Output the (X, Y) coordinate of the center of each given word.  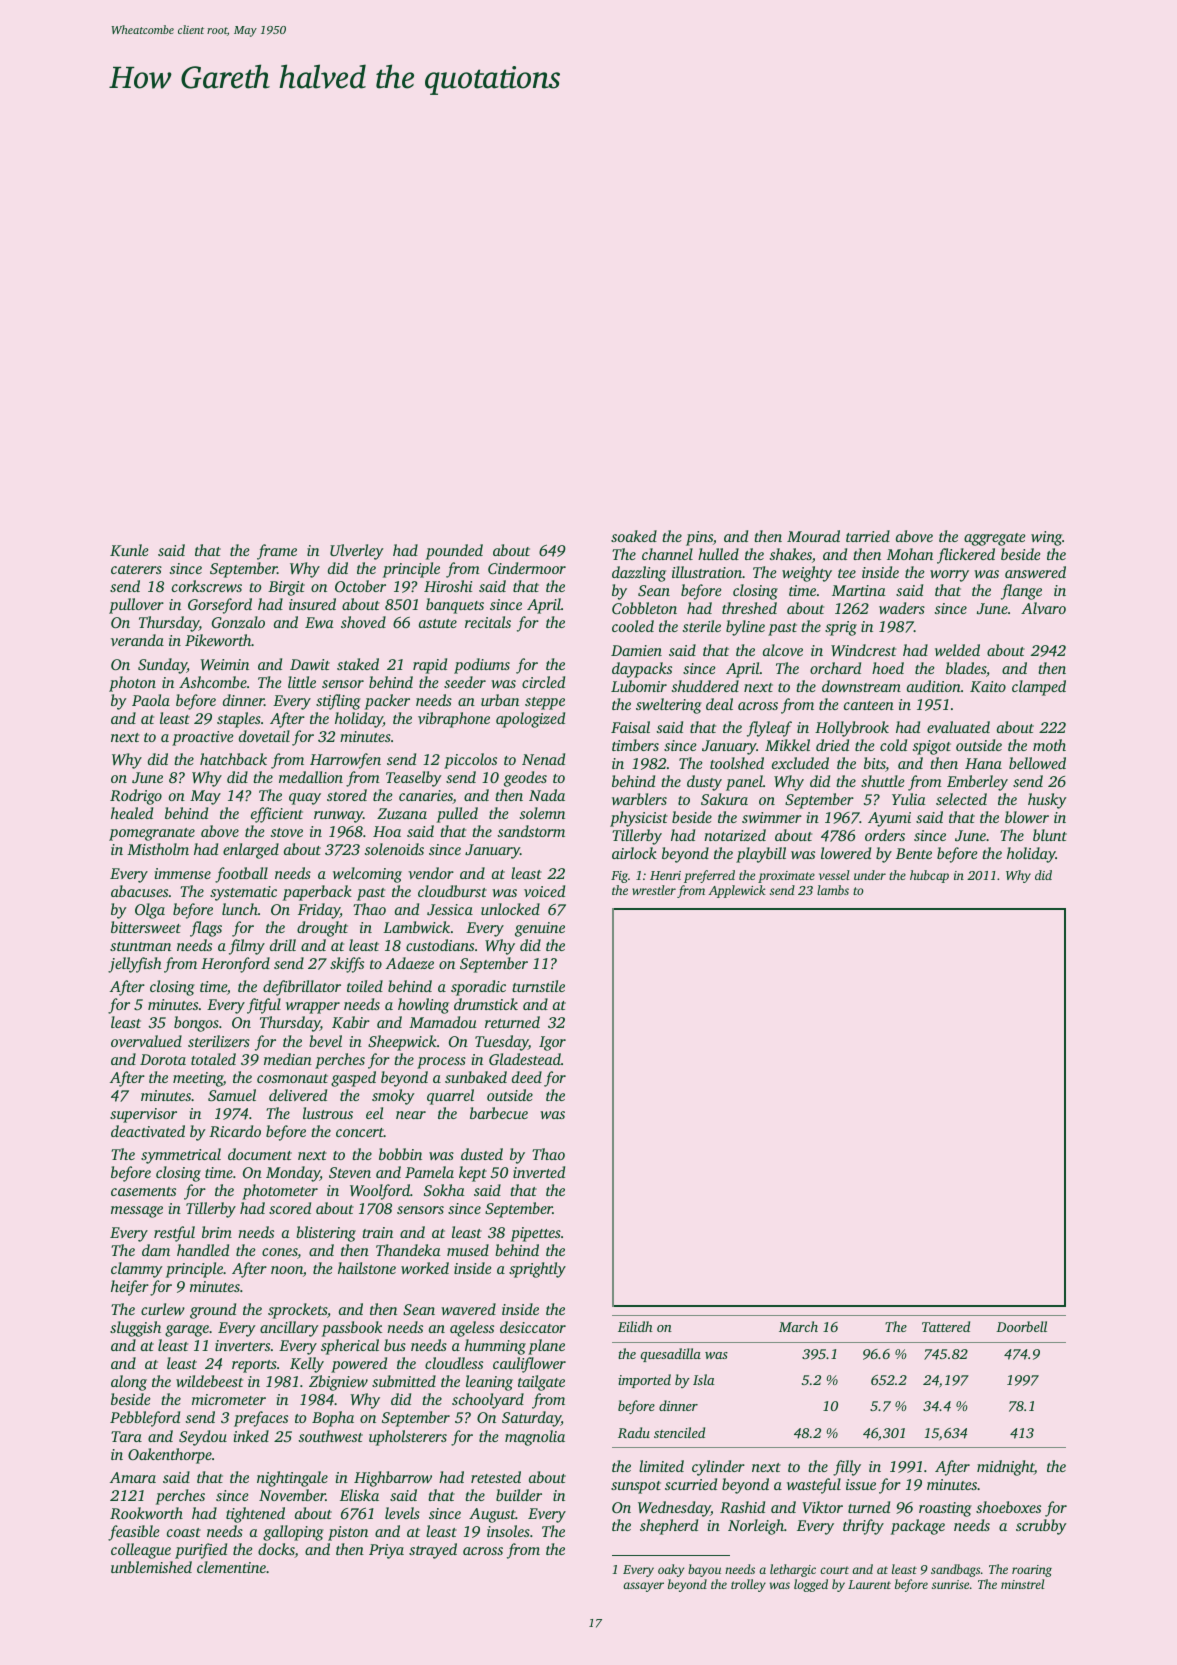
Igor (552, 1043)
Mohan (910, 554)
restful (174, 1234)
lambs (833, 890)
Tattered (946, 1326)
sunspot (636, 1487)
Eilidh (635, 1326)
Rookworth (146, 1513)
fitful (264, 1006)
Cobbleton (644, 608)
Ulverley (357, 552)
